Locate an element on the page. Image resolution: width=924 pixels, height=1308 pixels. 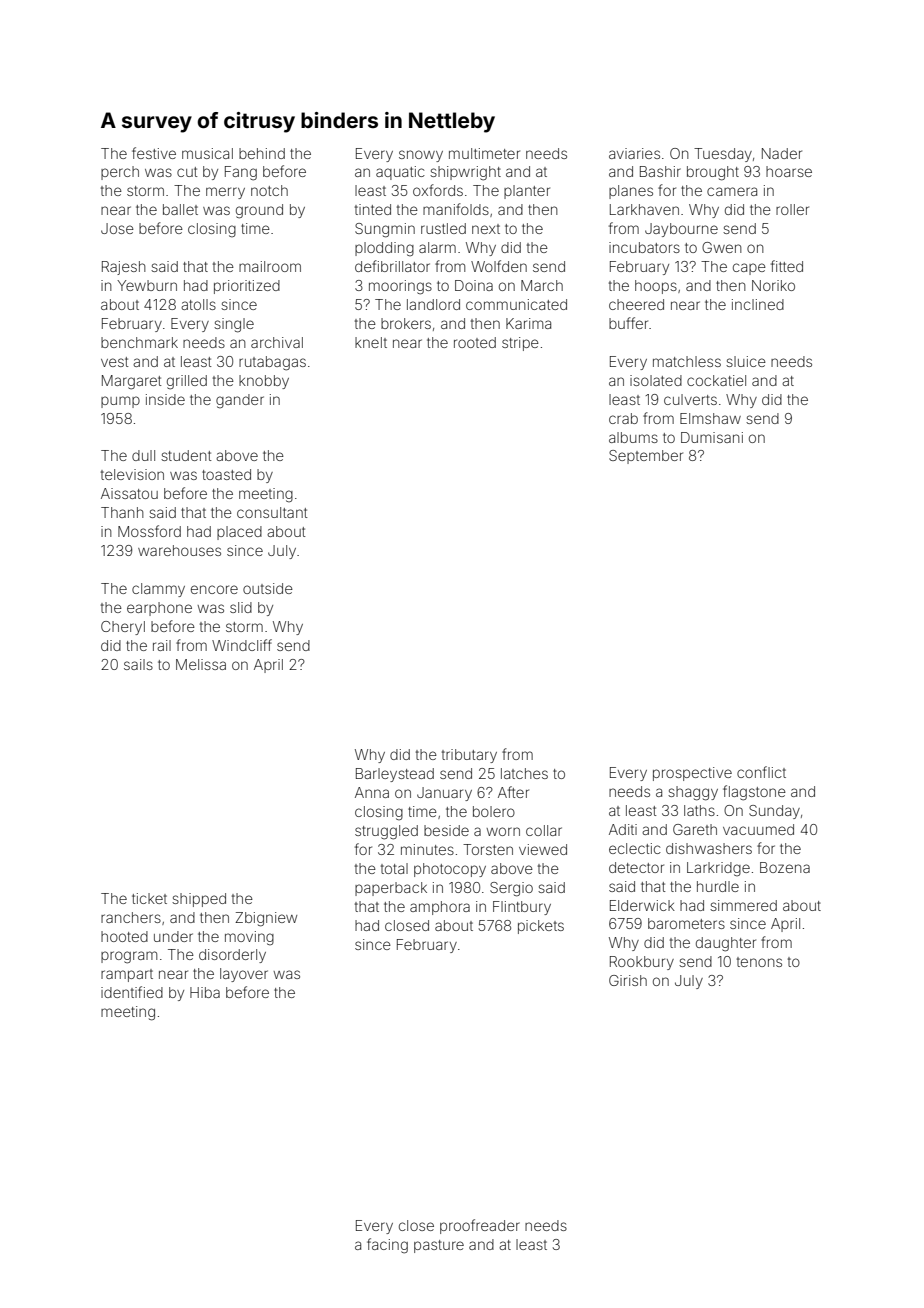
Hiba is located at coordinates (205, 992).
